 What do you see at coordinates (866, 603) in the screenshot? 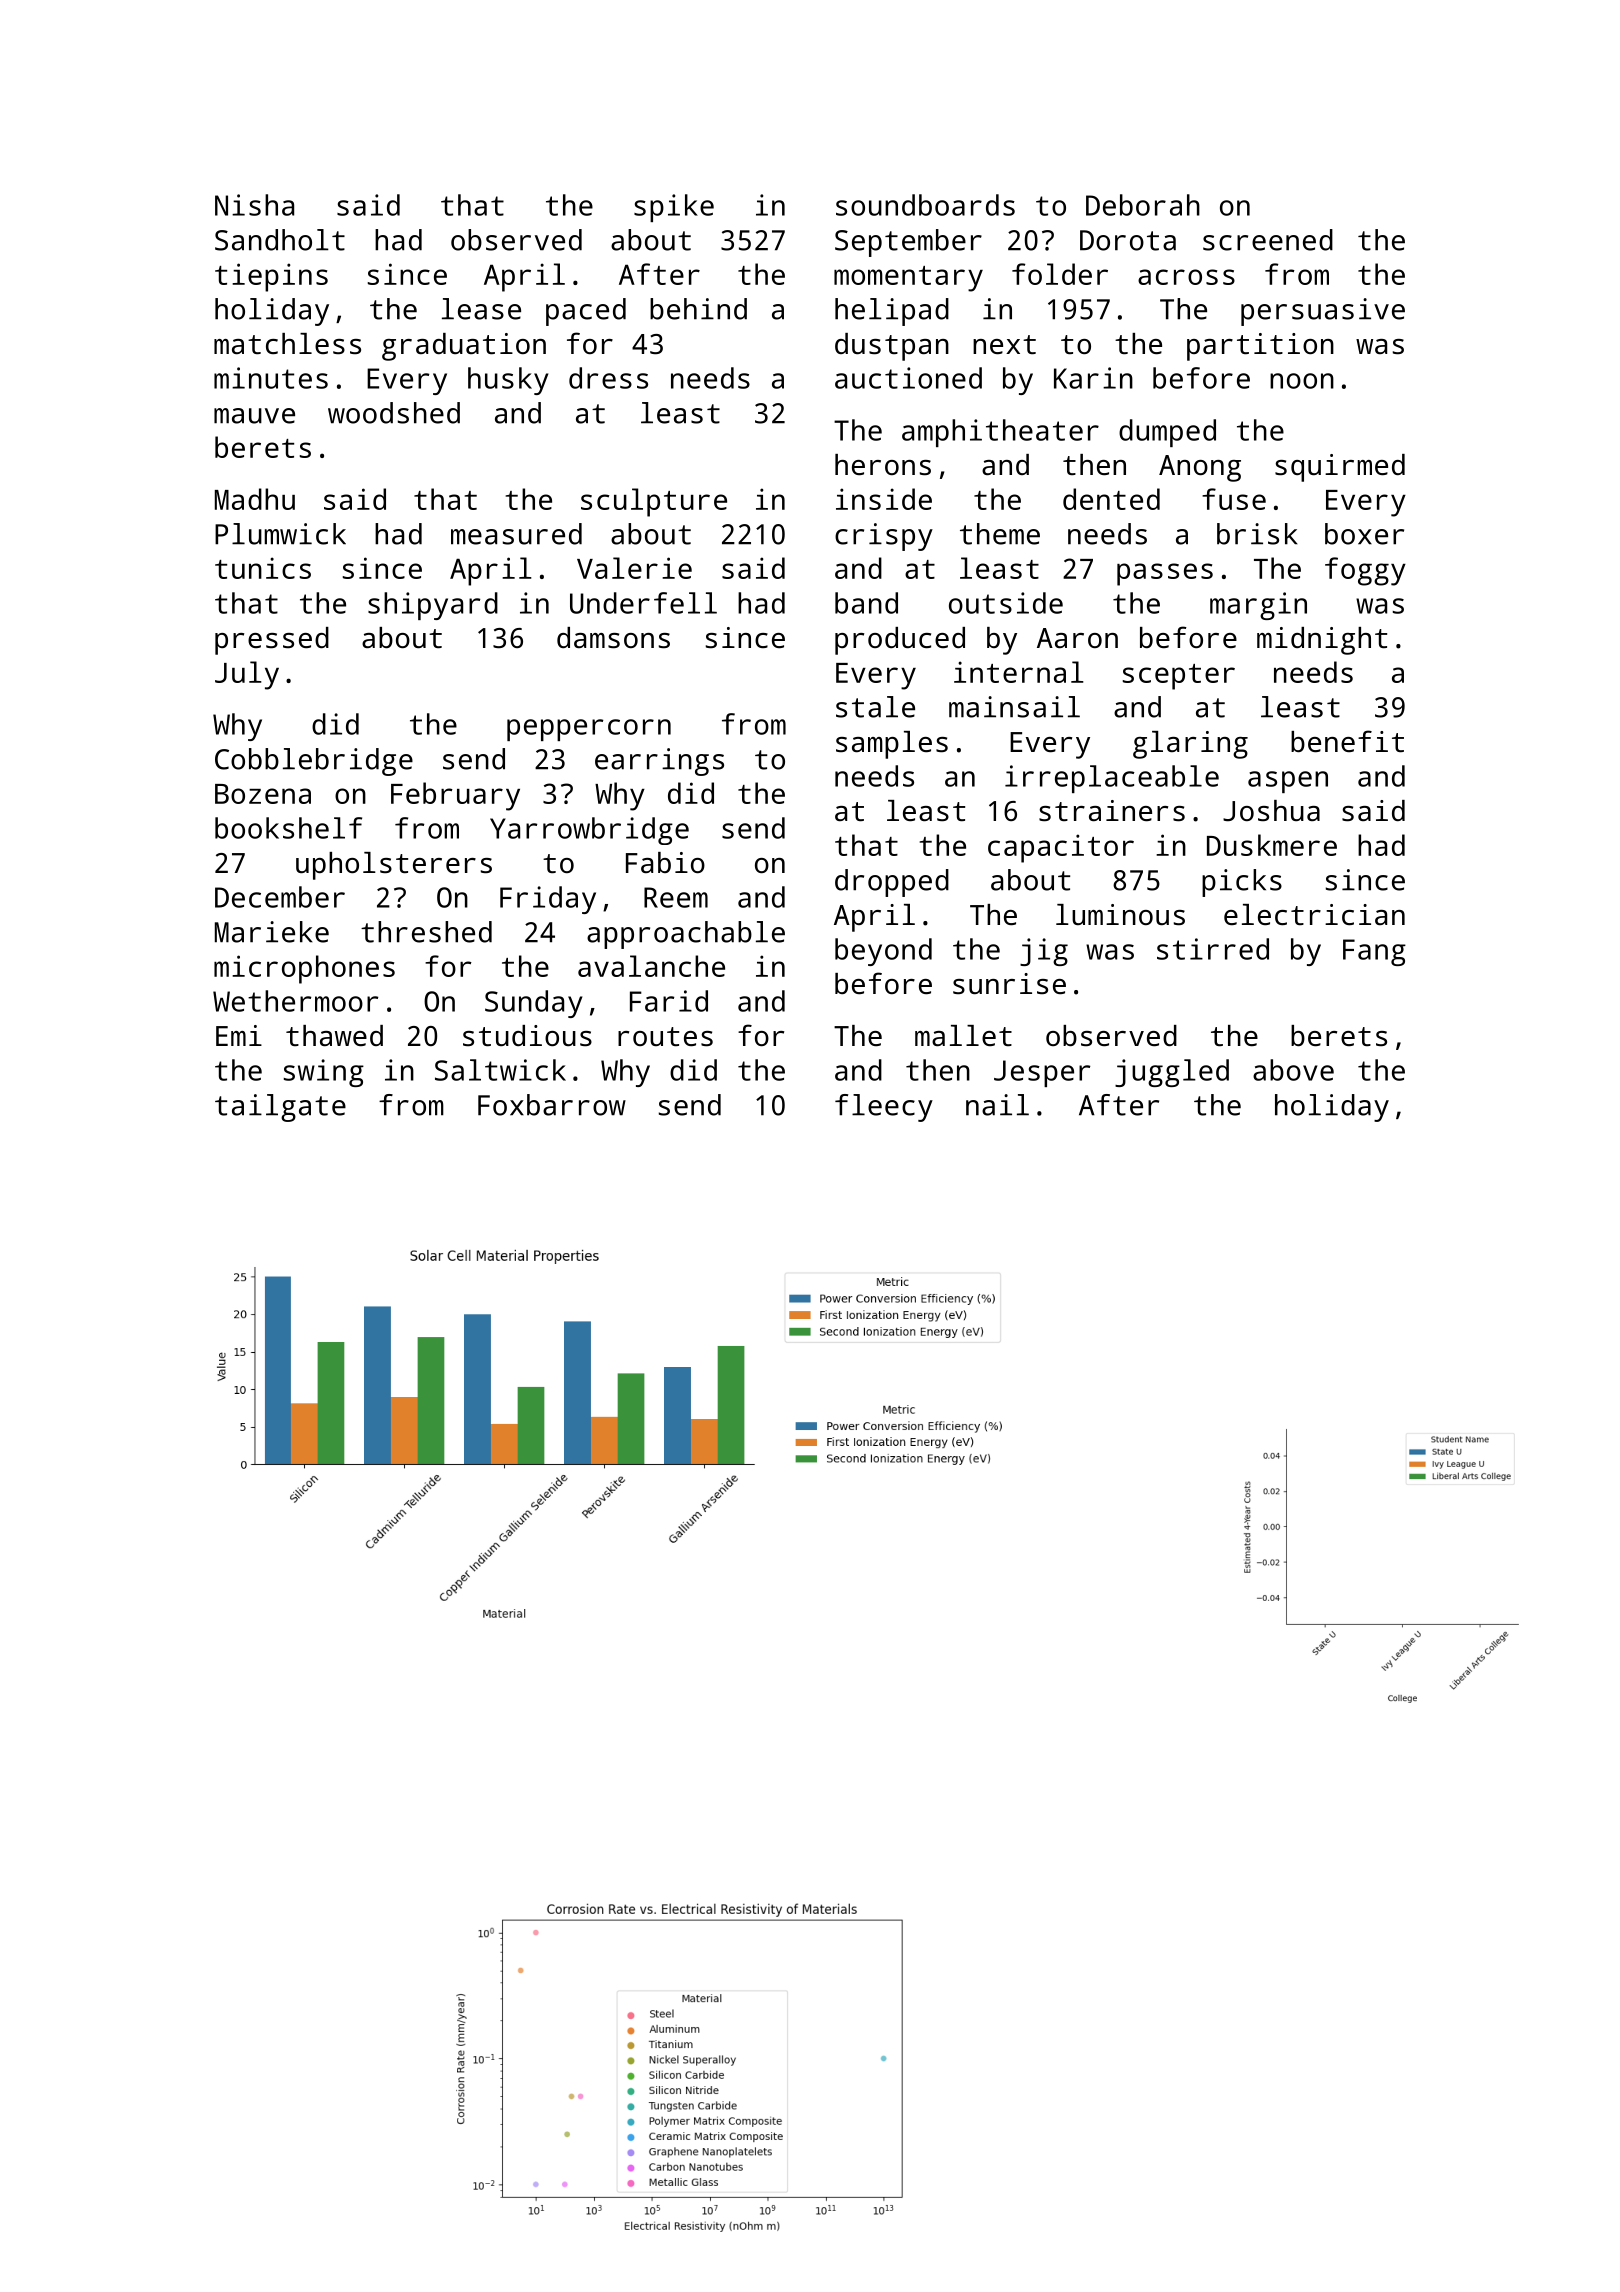
I see `band` at bounding box center [866, 603].
